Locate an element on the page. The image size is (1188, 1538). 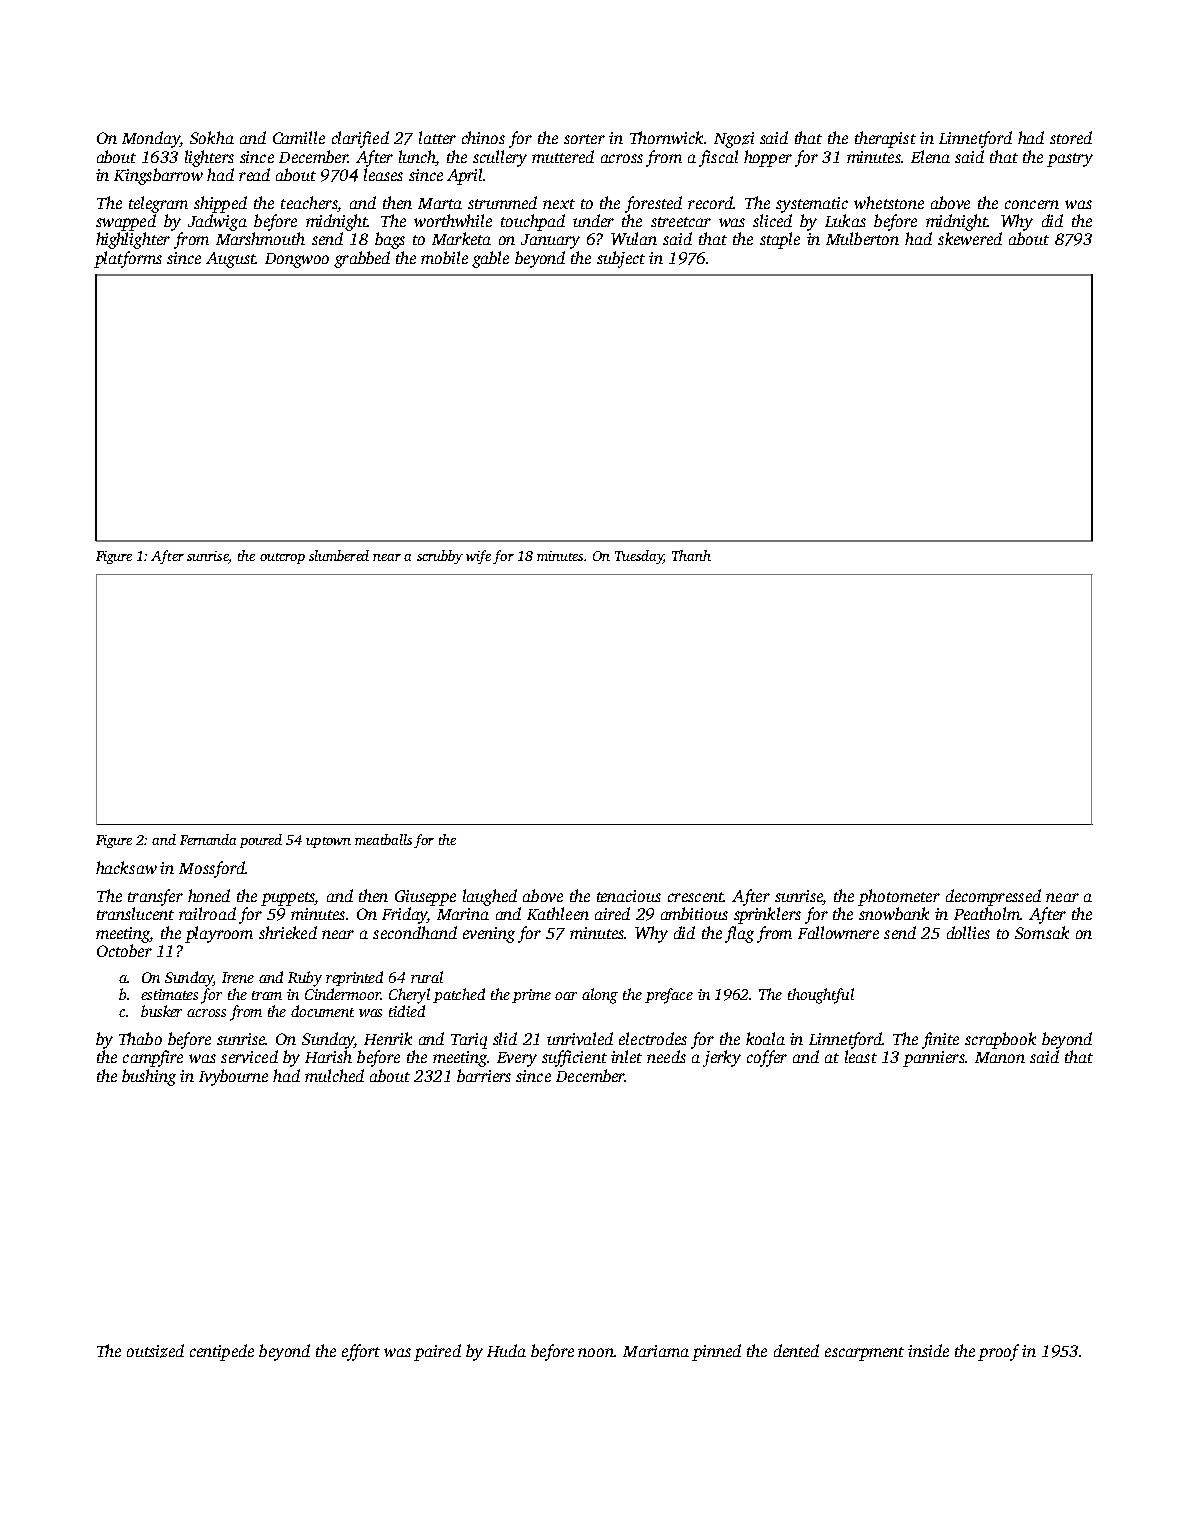
Elena is located at coordinates (930, 156).
